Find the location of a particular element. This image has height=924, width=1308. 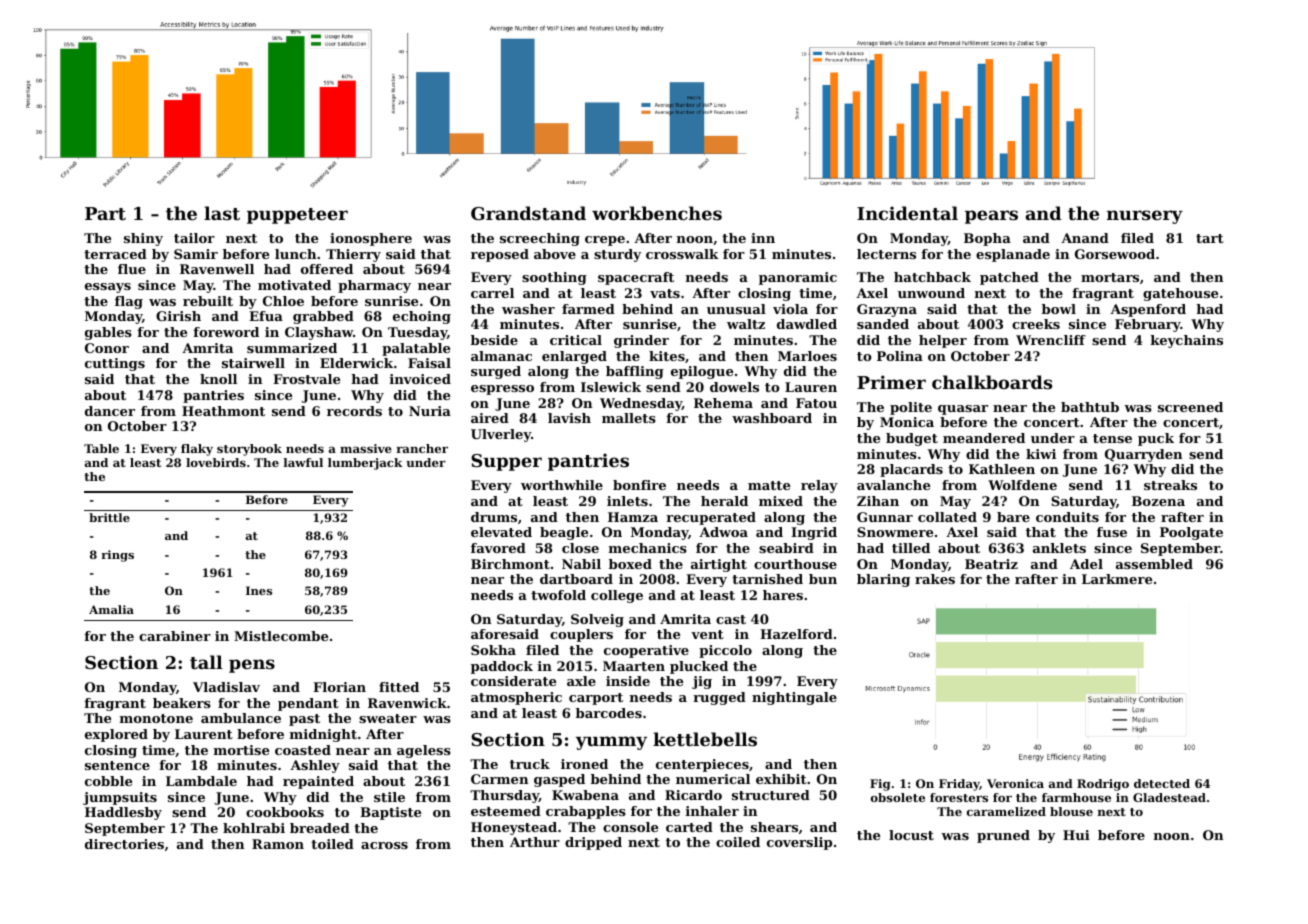

Larkmere is located at coordinates (1117, 579).
